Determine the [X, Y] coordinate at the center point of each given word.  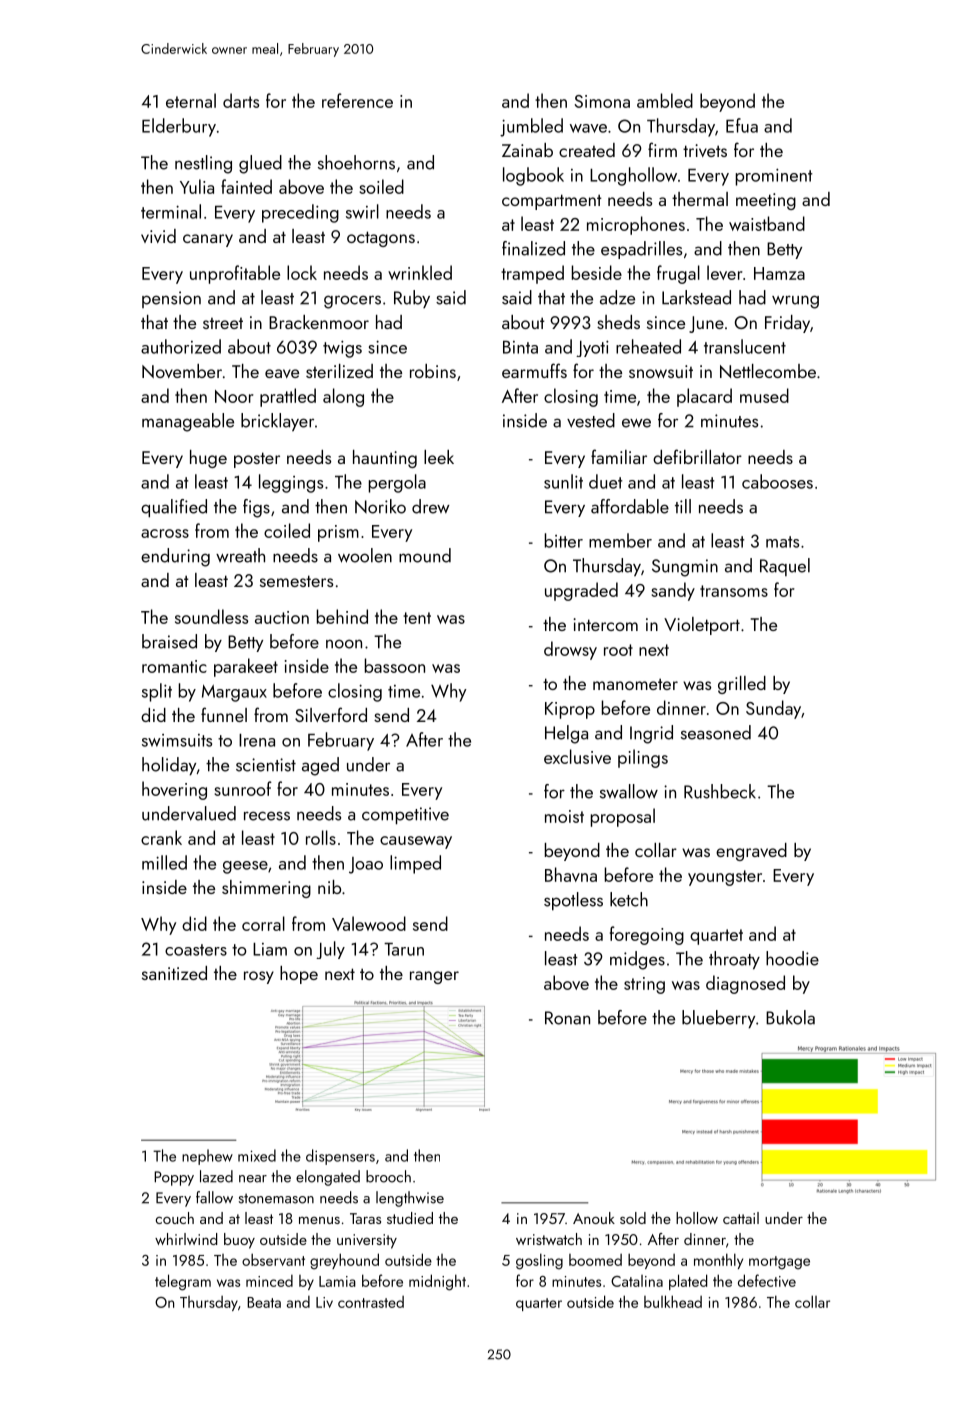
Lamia [337, 1281]
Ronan [567, 1018]
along [343, 397]
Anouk [594, 1218]
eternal [191, 100]
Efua [742, 125]
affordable [630, 506]
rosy [259, 977]
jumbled [531, 127]
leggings [291, 483]
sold [633, 1218]
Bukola [790, 1017]
